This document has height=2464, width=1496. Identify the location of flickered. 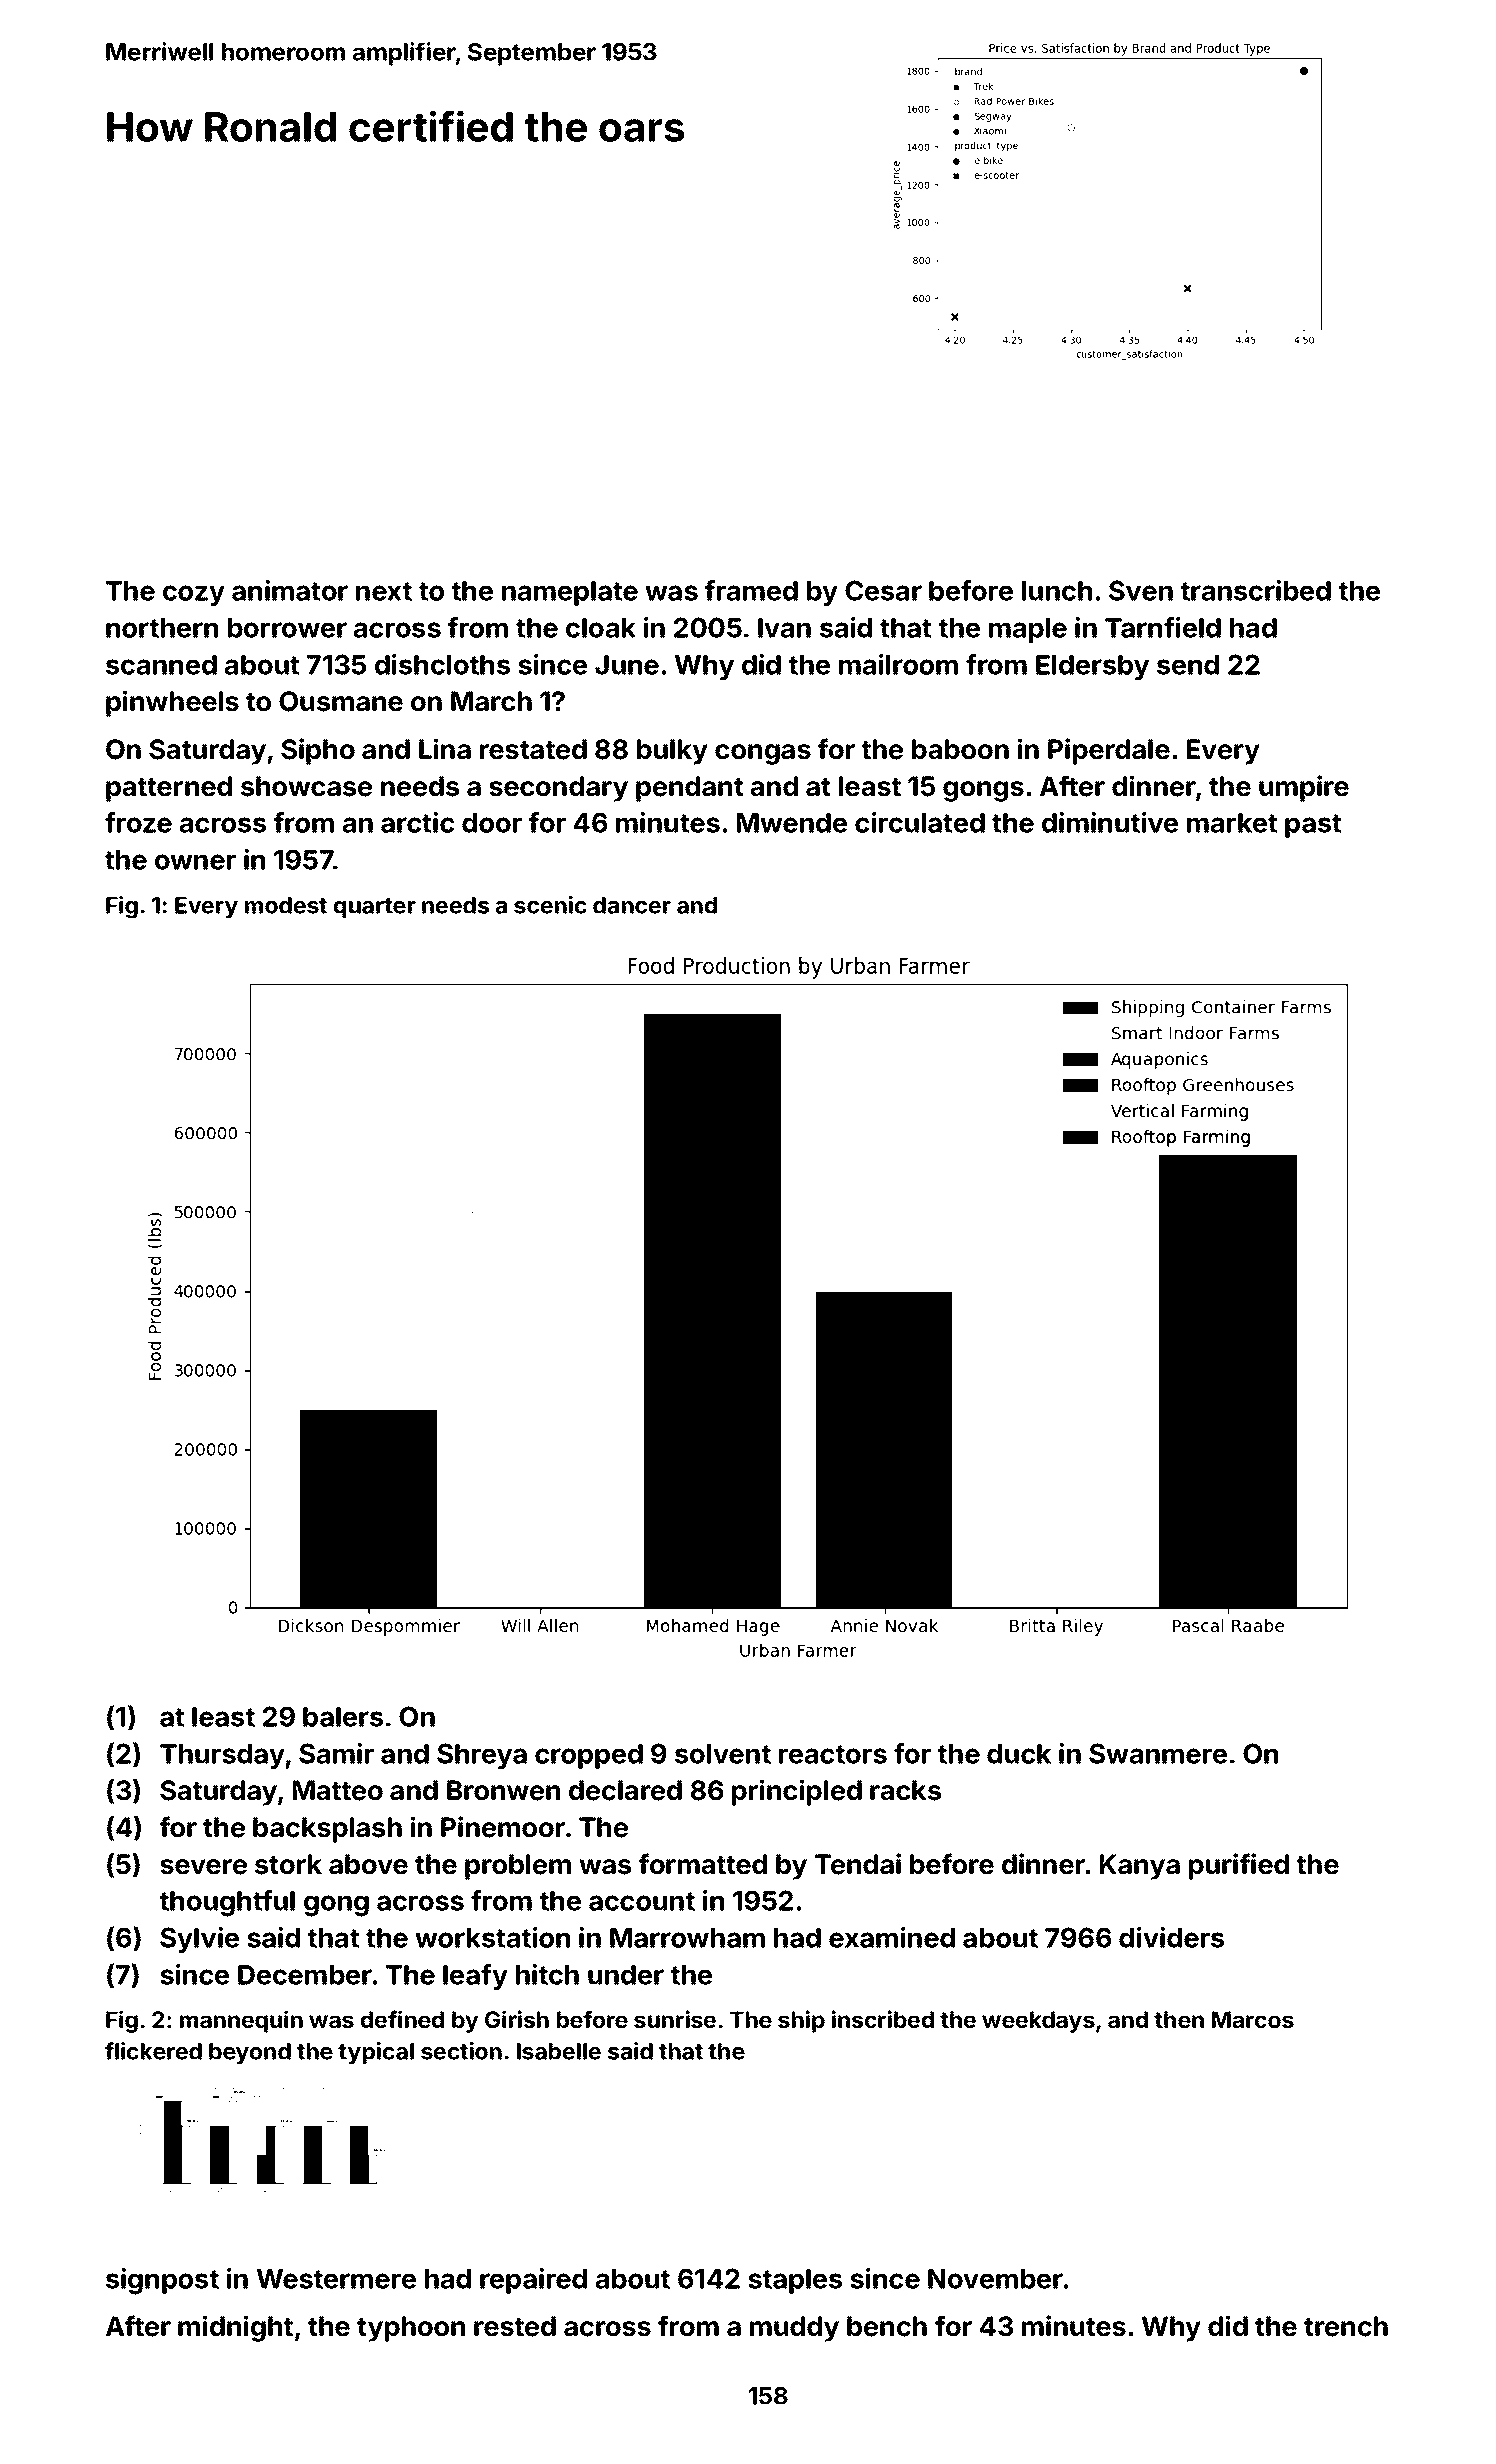
(153, 2051).
